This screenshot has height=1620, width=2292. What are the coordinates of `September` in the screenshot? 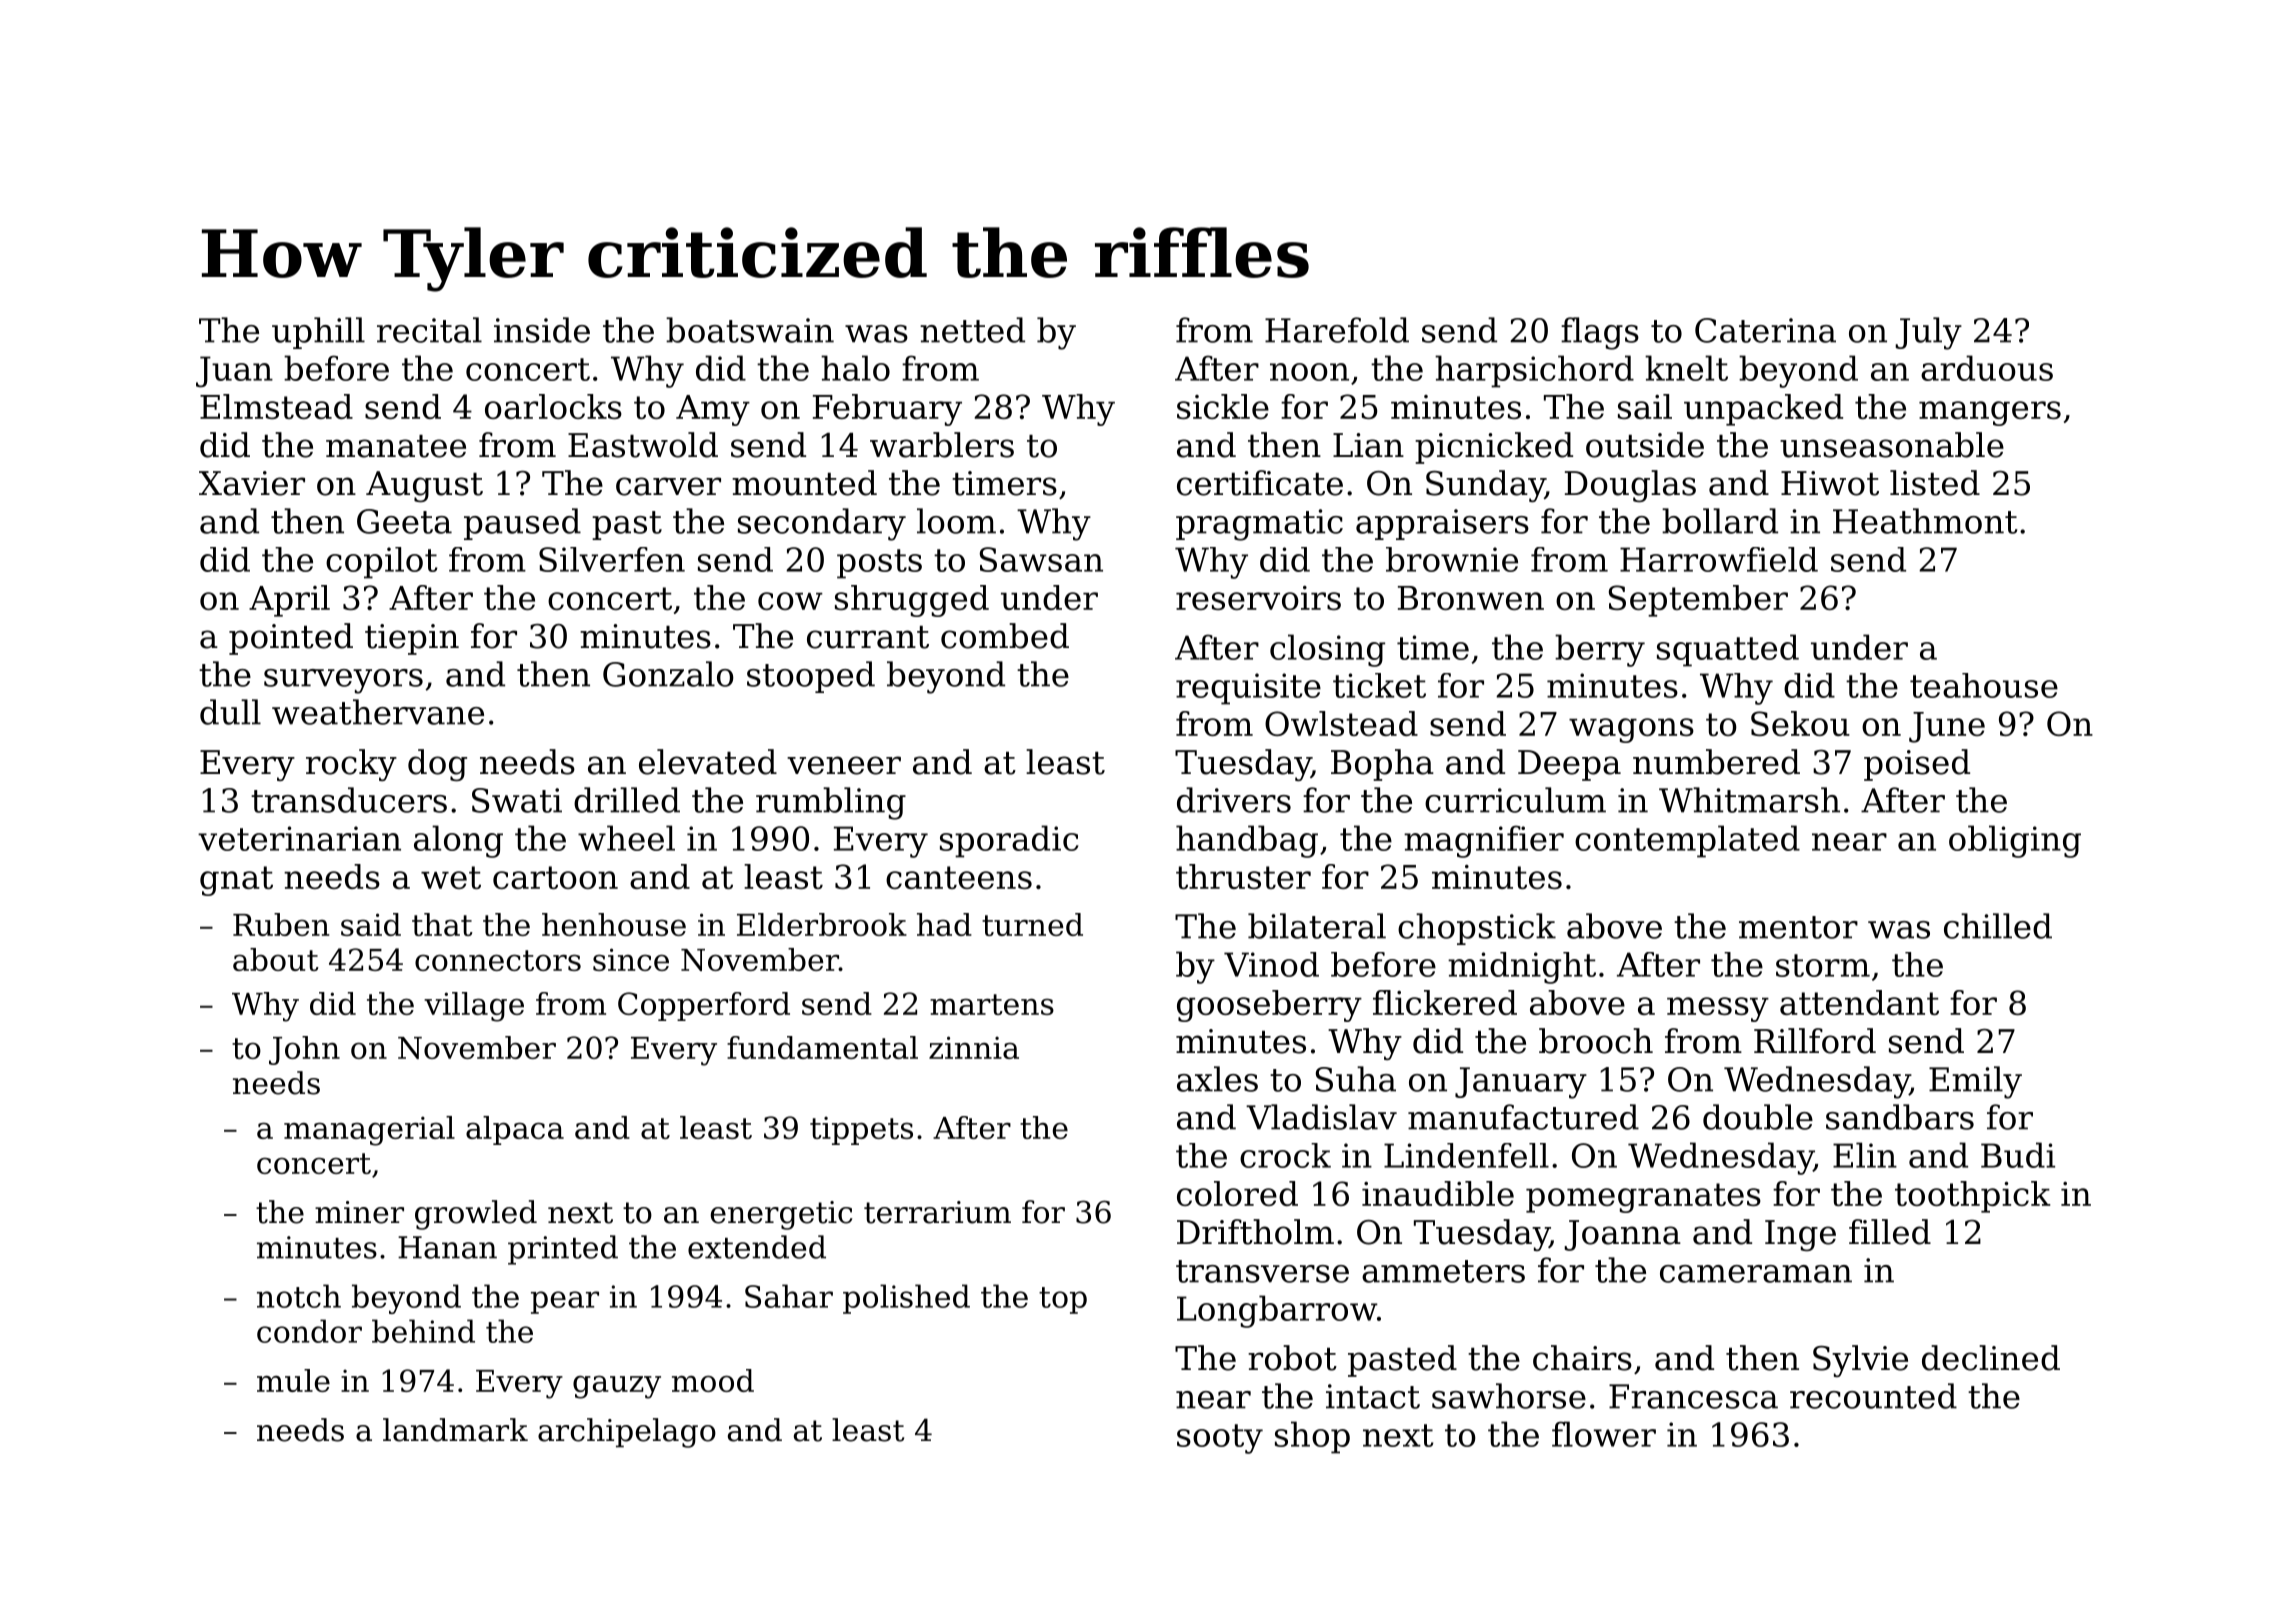 It's located at (1698, 601).
